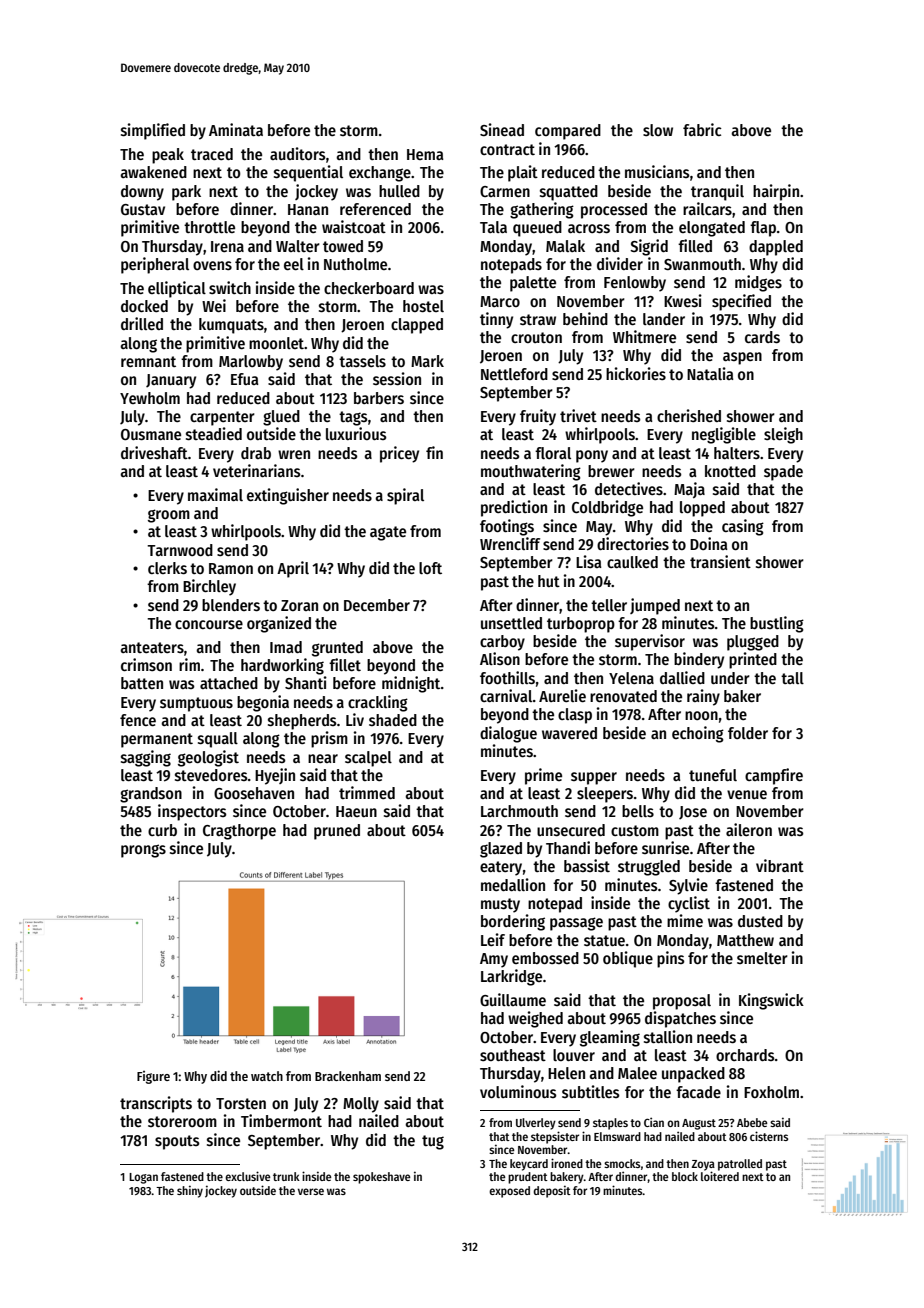 The height and width of the page is (1308, 924). Describe the element at coordinates (493, 227) in the page. I see `Tala` at that location.
